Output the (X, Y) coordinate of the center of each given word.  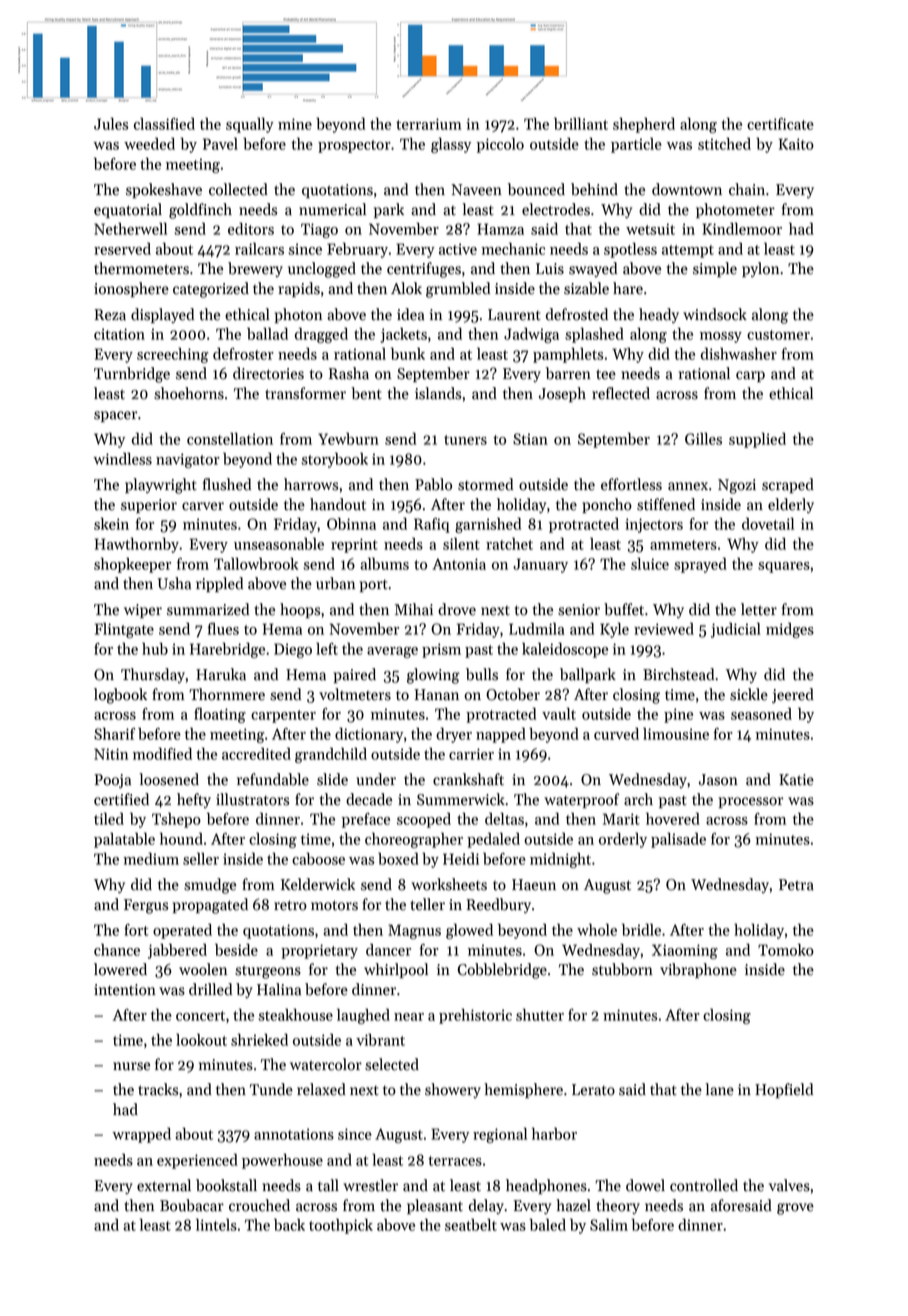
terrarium (429, 124)
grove (795, 1209)
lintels (216, 1224)
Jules (111, 123)
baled (548, 1224)
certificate (780, 124)
